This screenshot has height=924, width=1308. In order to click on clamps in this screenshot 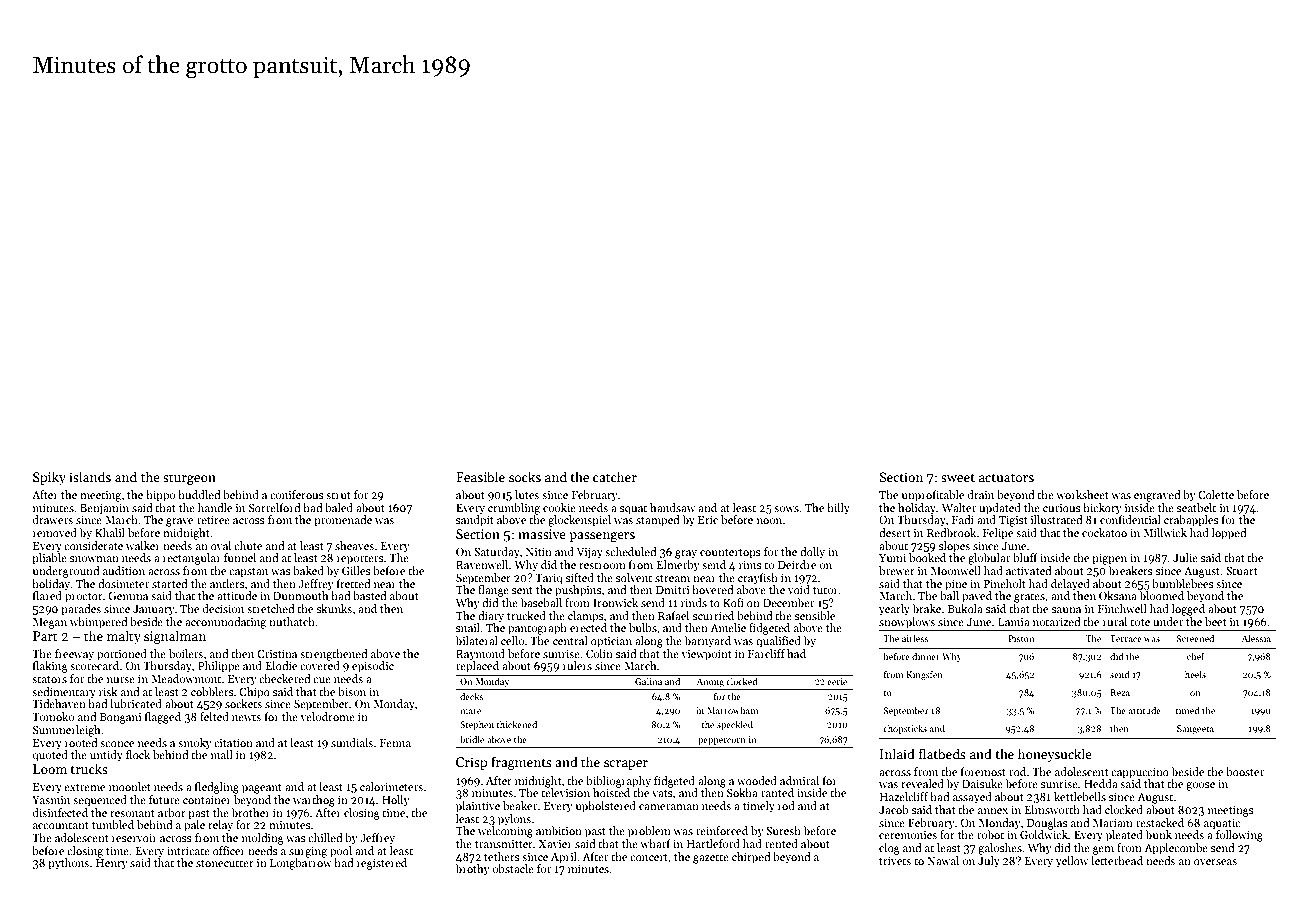, I will do `click(586, 617)`.
